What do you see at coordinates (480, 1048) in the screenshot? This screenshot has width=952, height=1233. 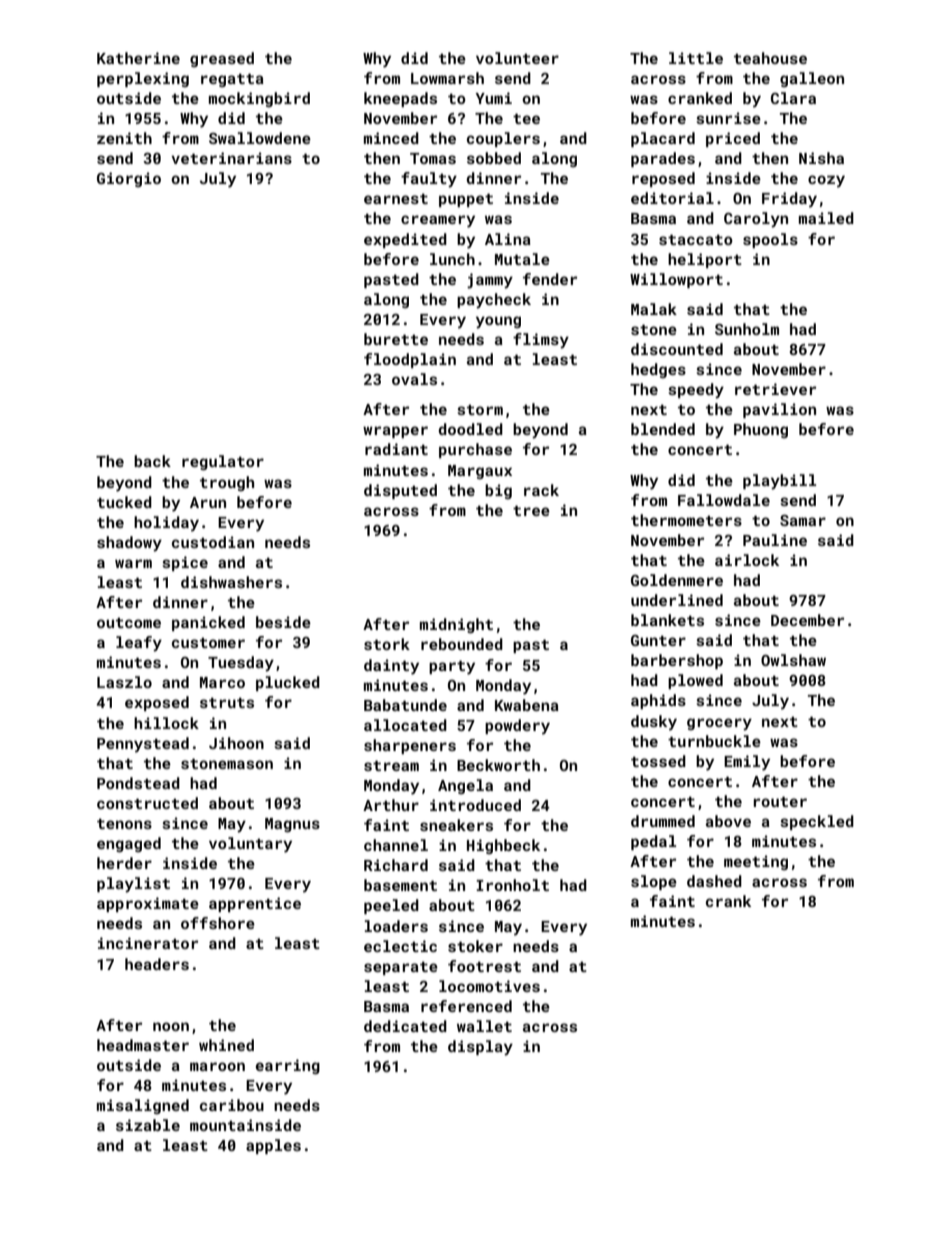 I see `display` at bounding box center [480, 1048].
